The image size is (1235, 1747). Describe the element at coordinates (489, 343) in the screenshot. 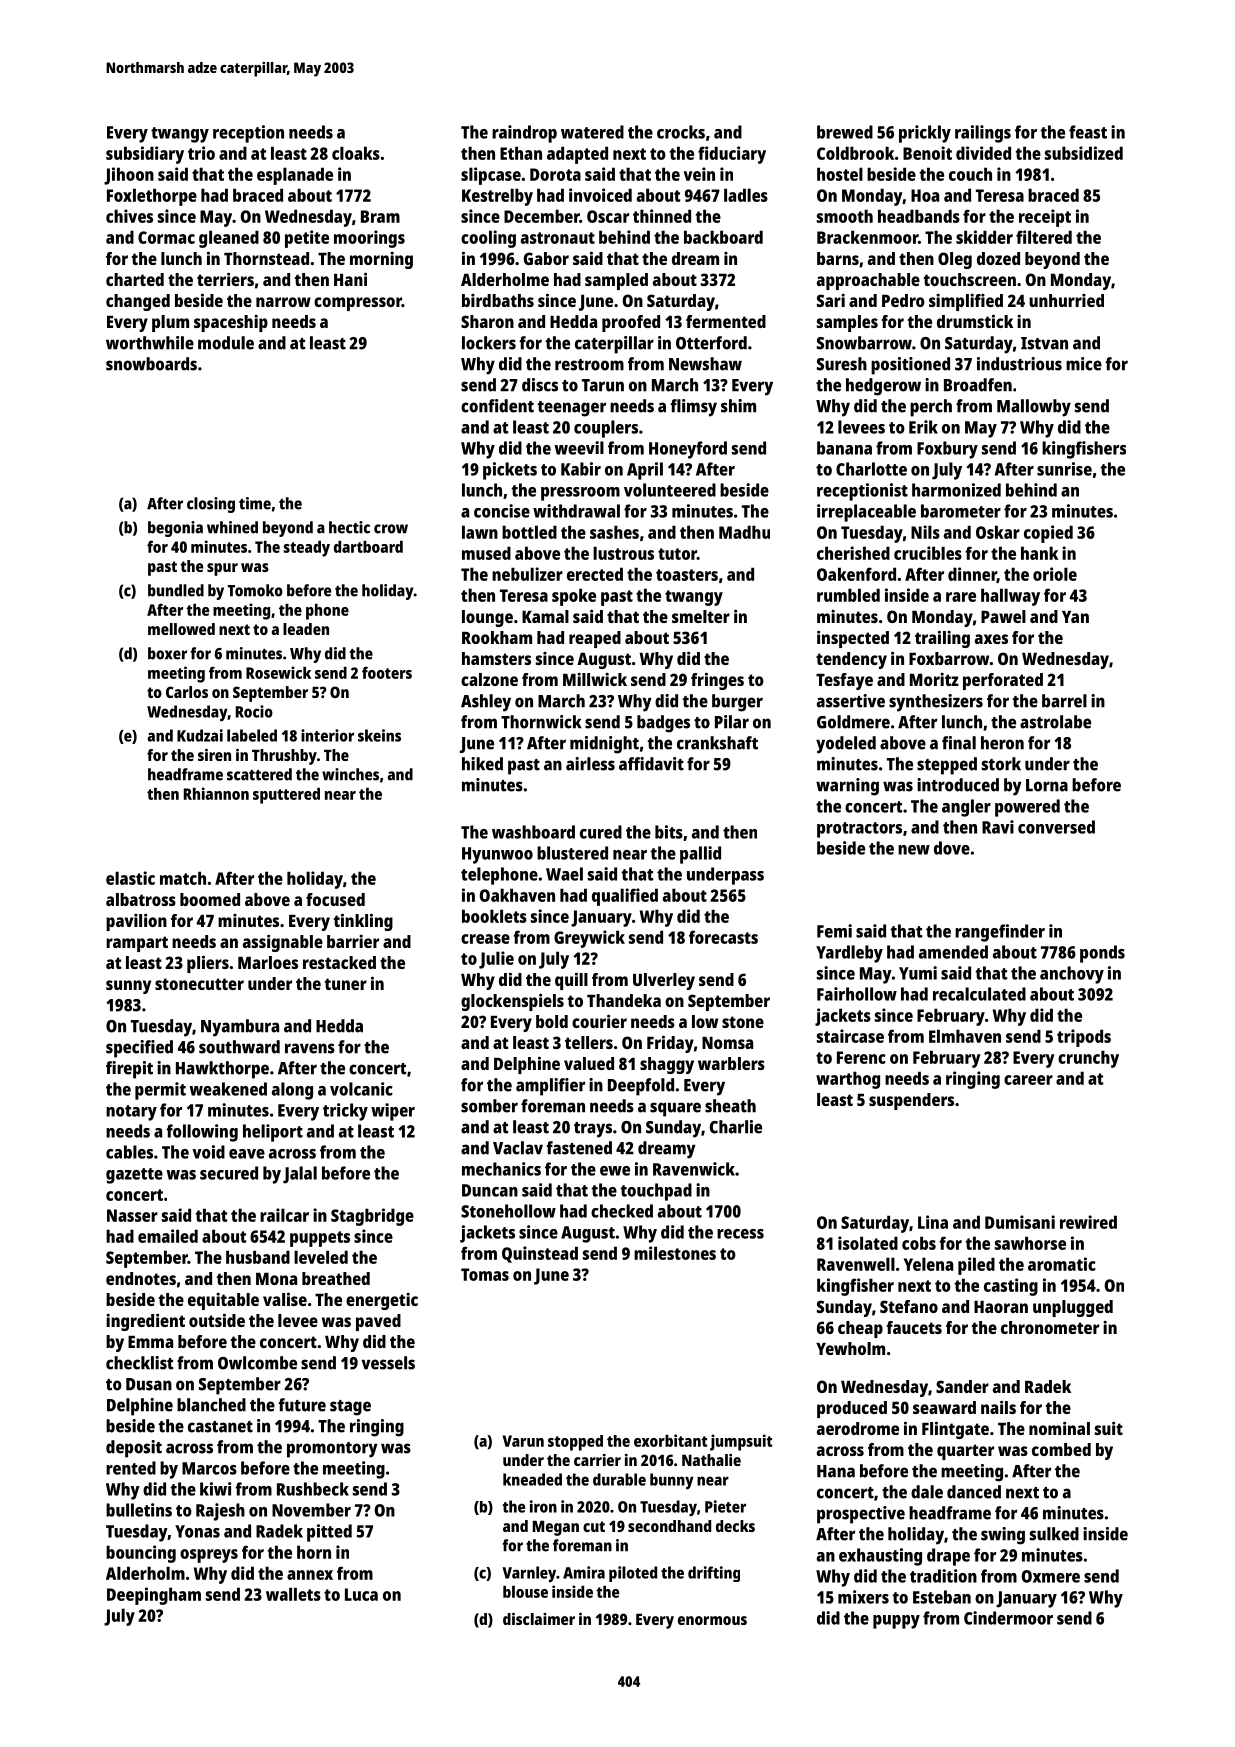

I see `lockers` at that location.
